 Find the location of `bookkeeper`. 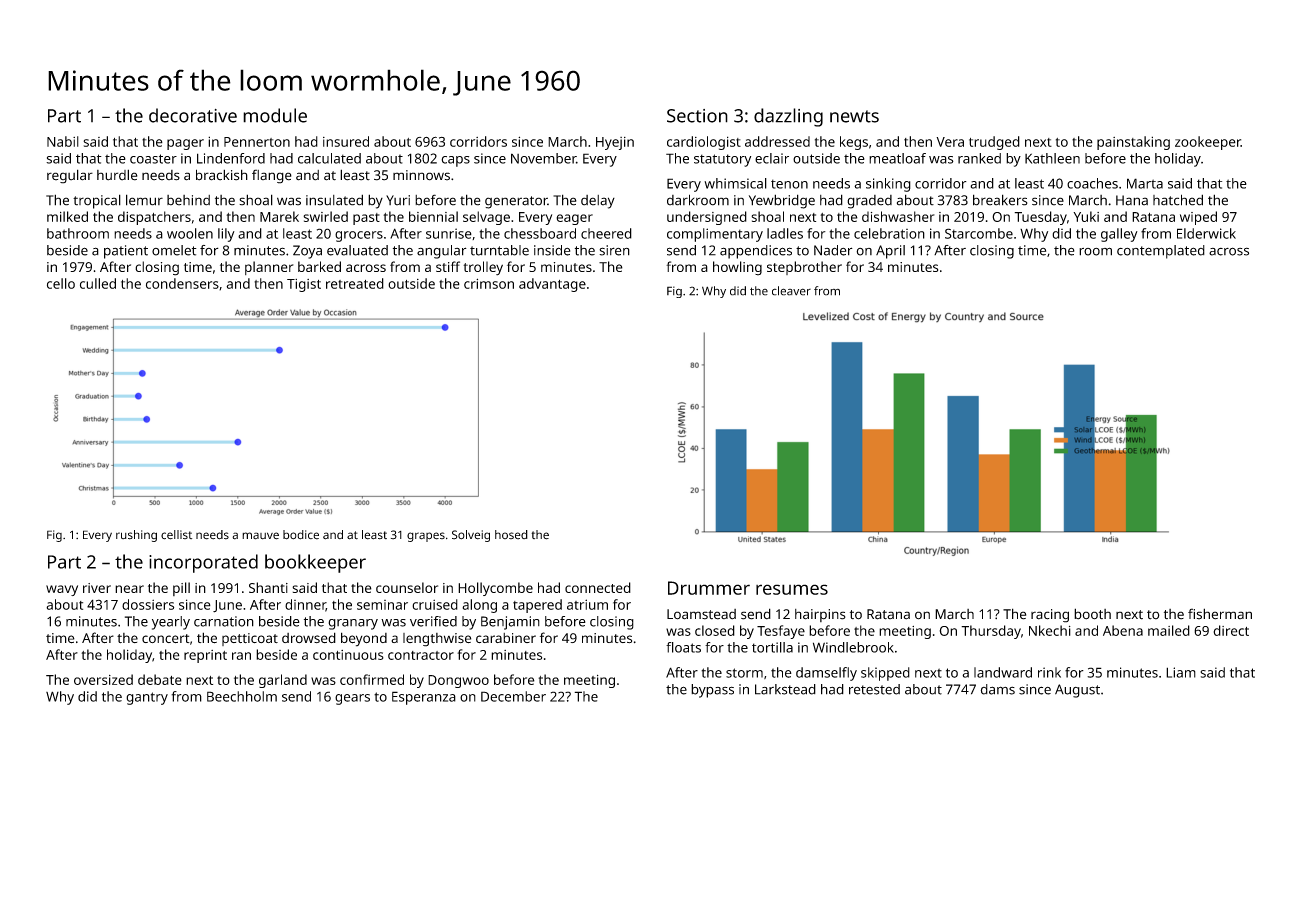

bookkeeper is located at coordinates (315, 563).
